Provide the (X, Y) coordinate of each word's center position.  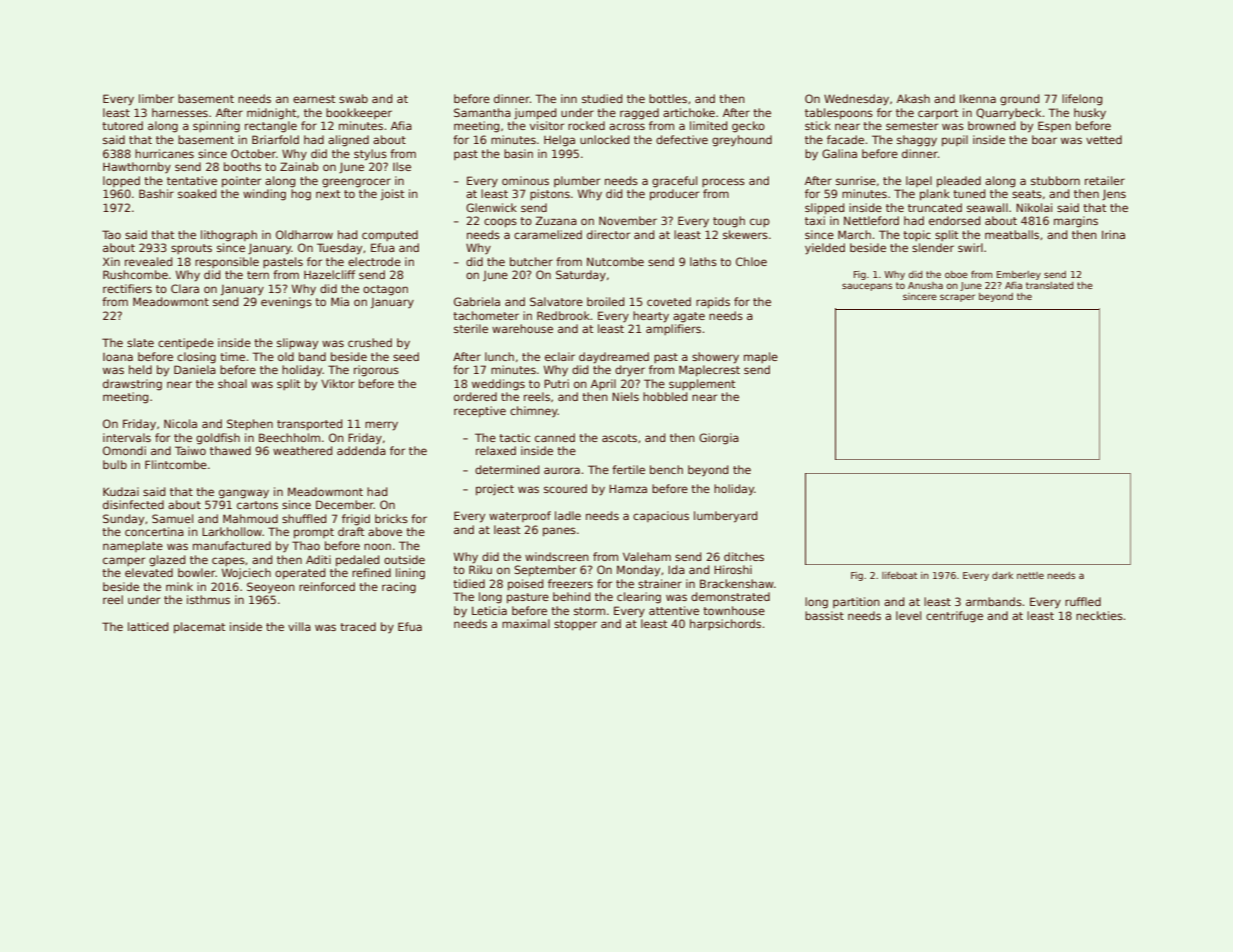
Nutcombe (615, 261)
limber (156, 98)
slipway (297, 344)
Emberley (1019, 275)
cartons (257, 505)
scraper (957, 298)
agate (689, 317)
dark (1002, 575)
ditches (744, 556)
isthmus (208, 599)
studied (602, 98)
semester (912, 126)
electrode (374, 261)
